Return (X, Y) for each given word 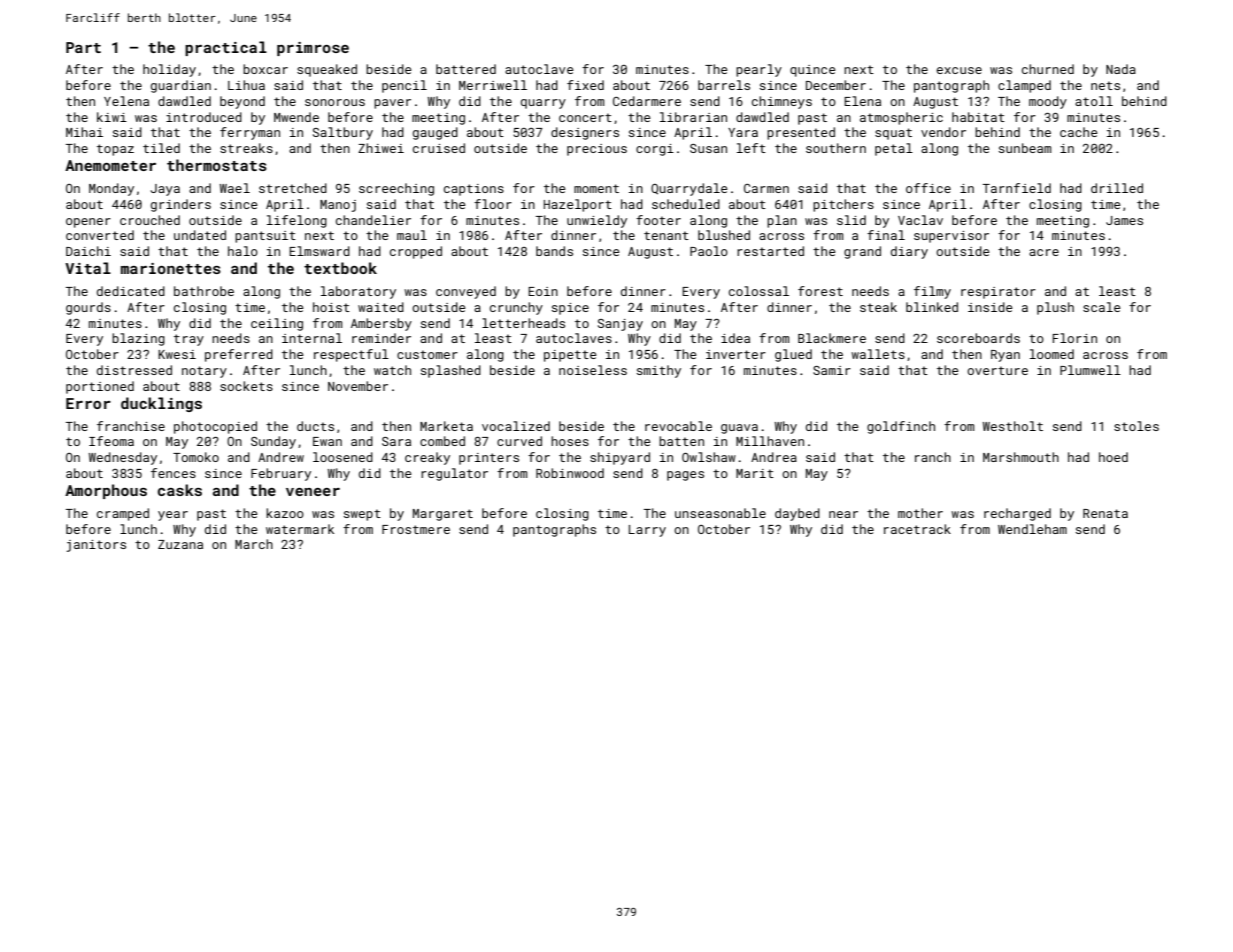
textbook (340, 268)
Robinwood (570, 473)
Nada (1121, 69)
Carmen (766, 188)
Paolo (709, 251)
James (1124, 220)
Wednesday (123, 458)
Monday (111, 189)
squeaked (327, 70)
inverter (736, 354)
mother (920, 513)
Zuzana (180, 544)
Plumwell (1090, 370)
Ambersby (381, 324)
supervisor (951, 237)
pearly (759, 70)
